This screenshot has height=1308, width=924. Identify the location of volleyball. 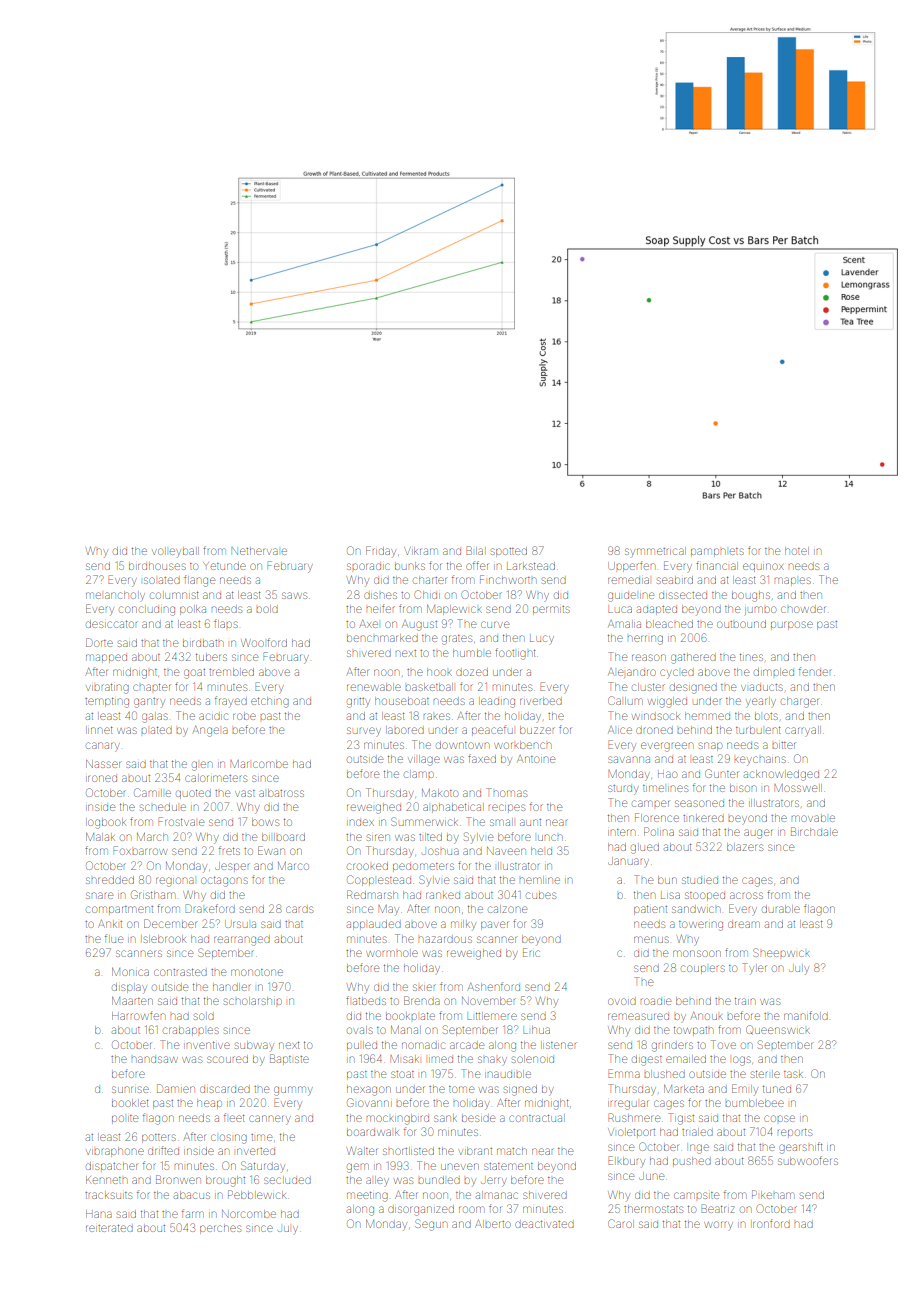
(175, 551).
